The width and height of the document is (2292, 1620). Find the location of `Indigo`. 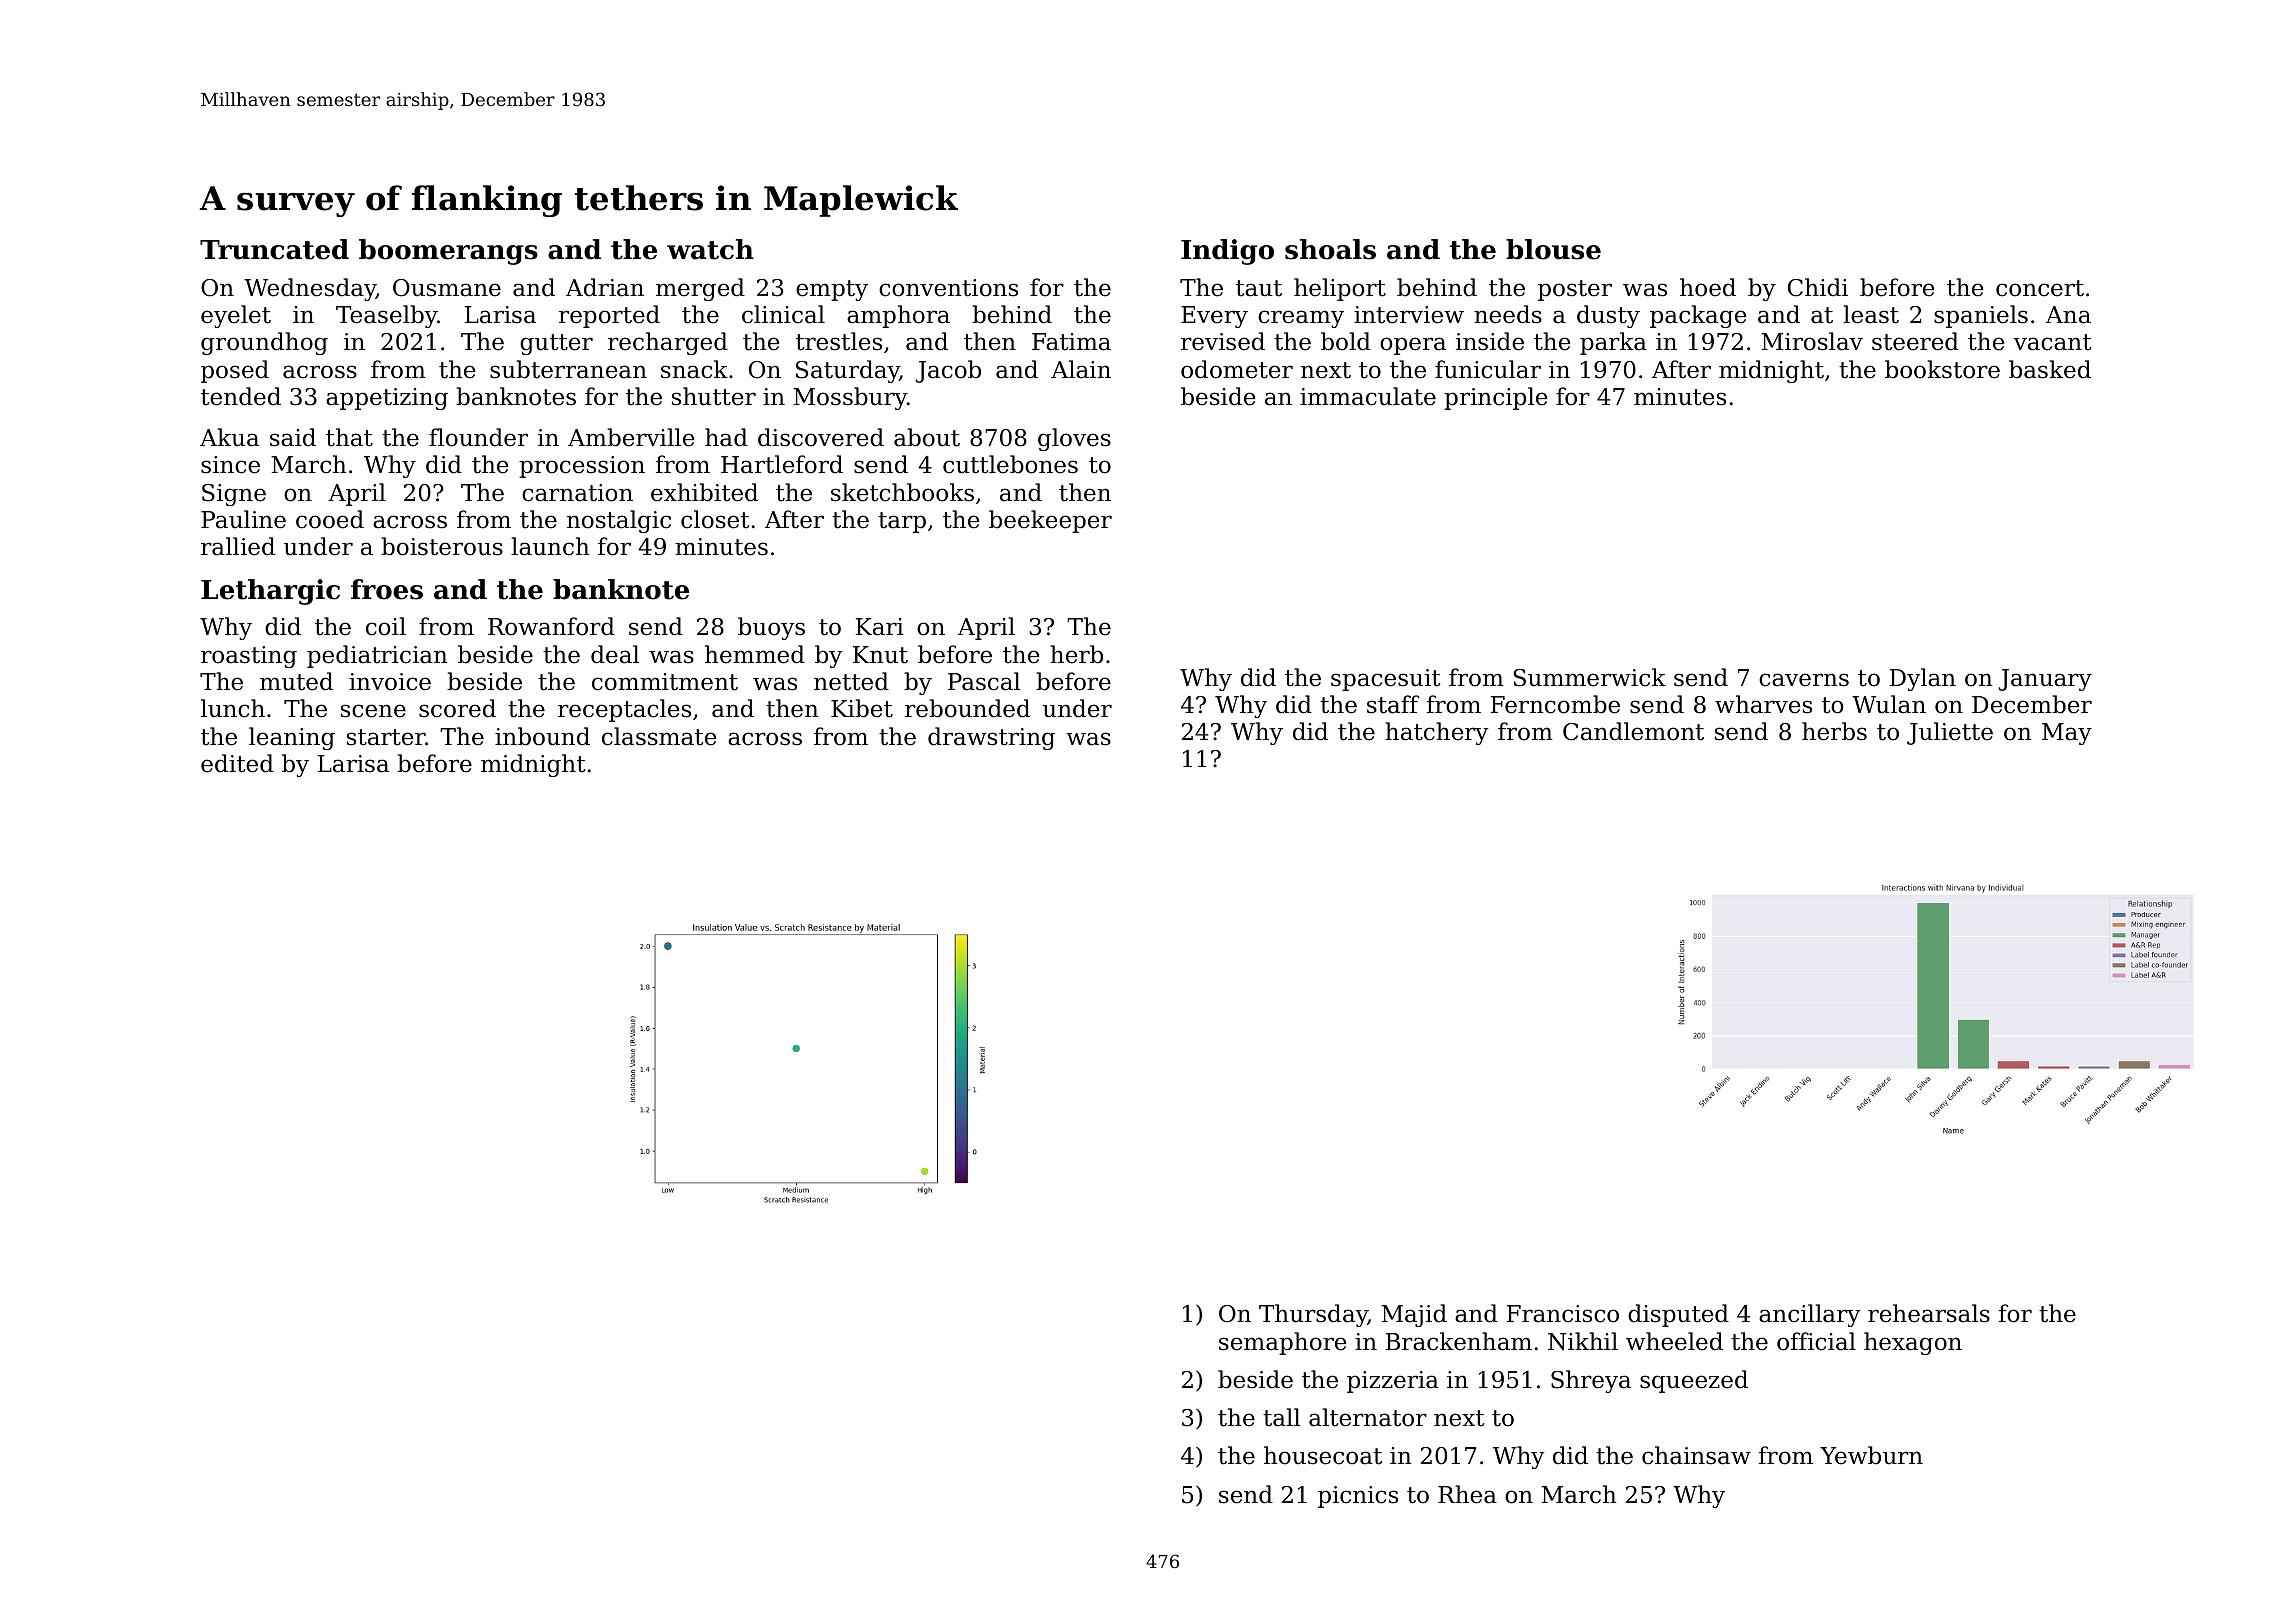

Indigo is located at coordinates (1227, 252).
